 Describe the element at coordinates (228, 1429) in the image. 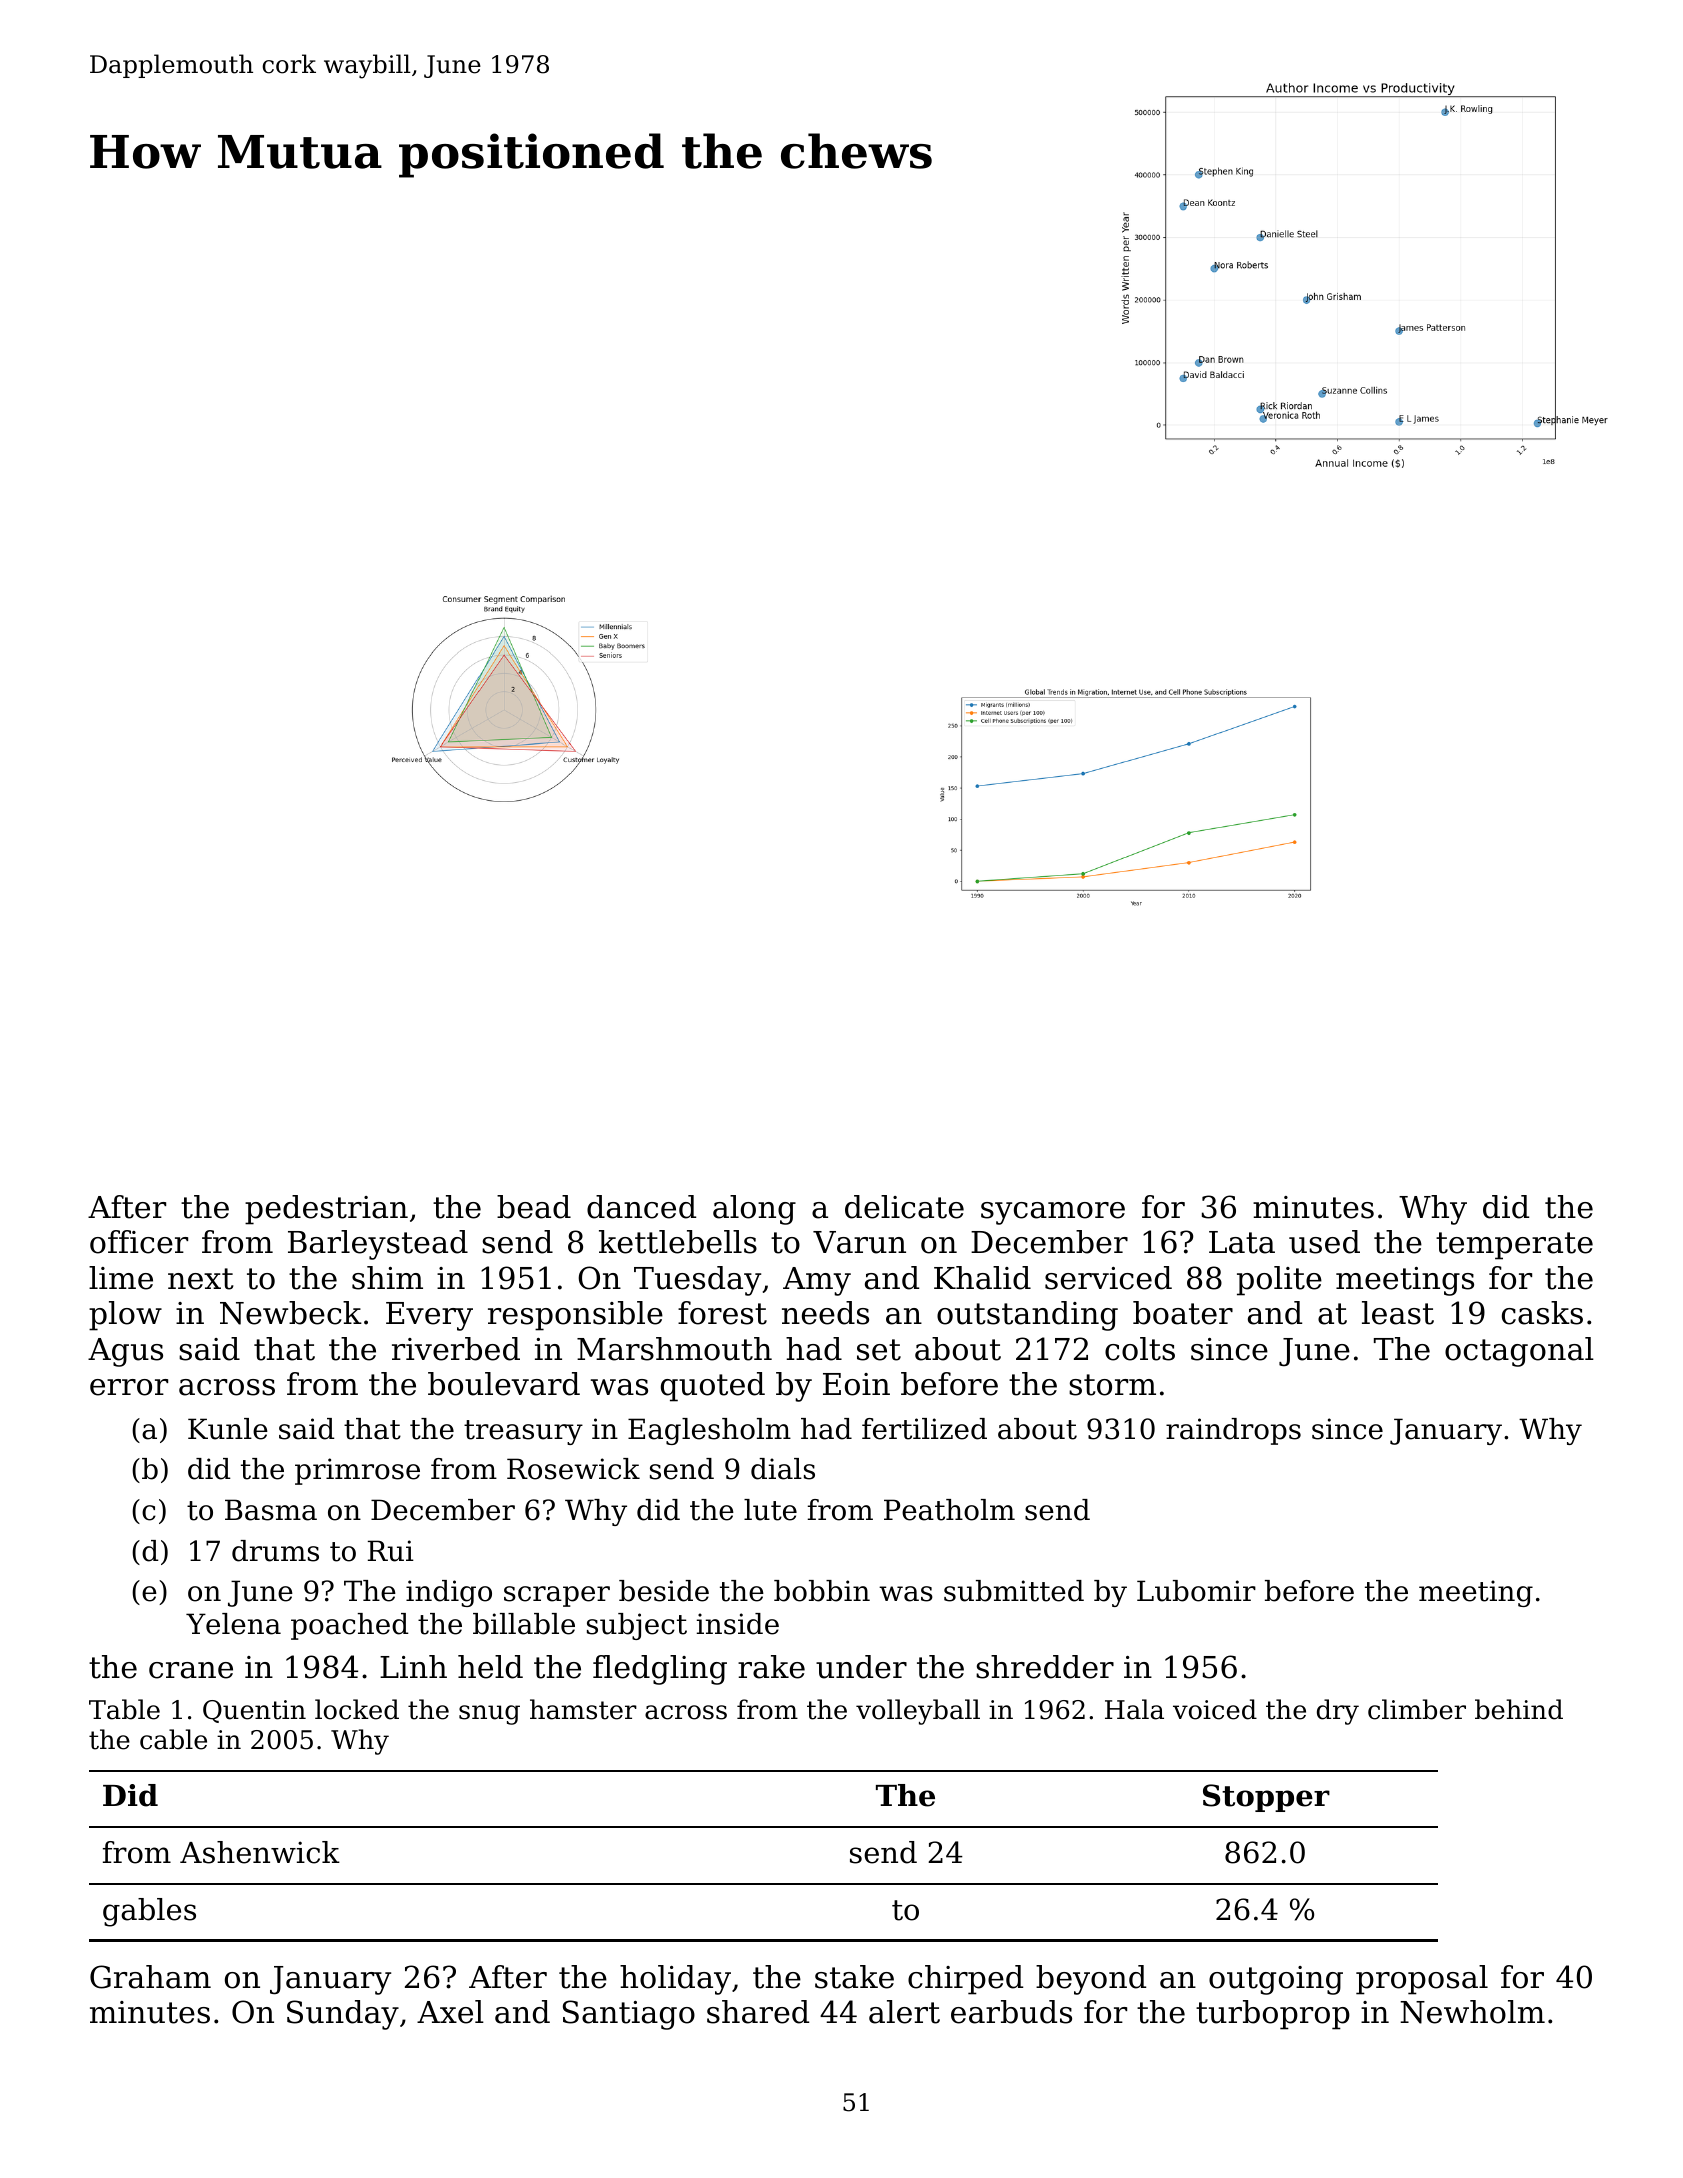

I see `Kunle` at that location.
